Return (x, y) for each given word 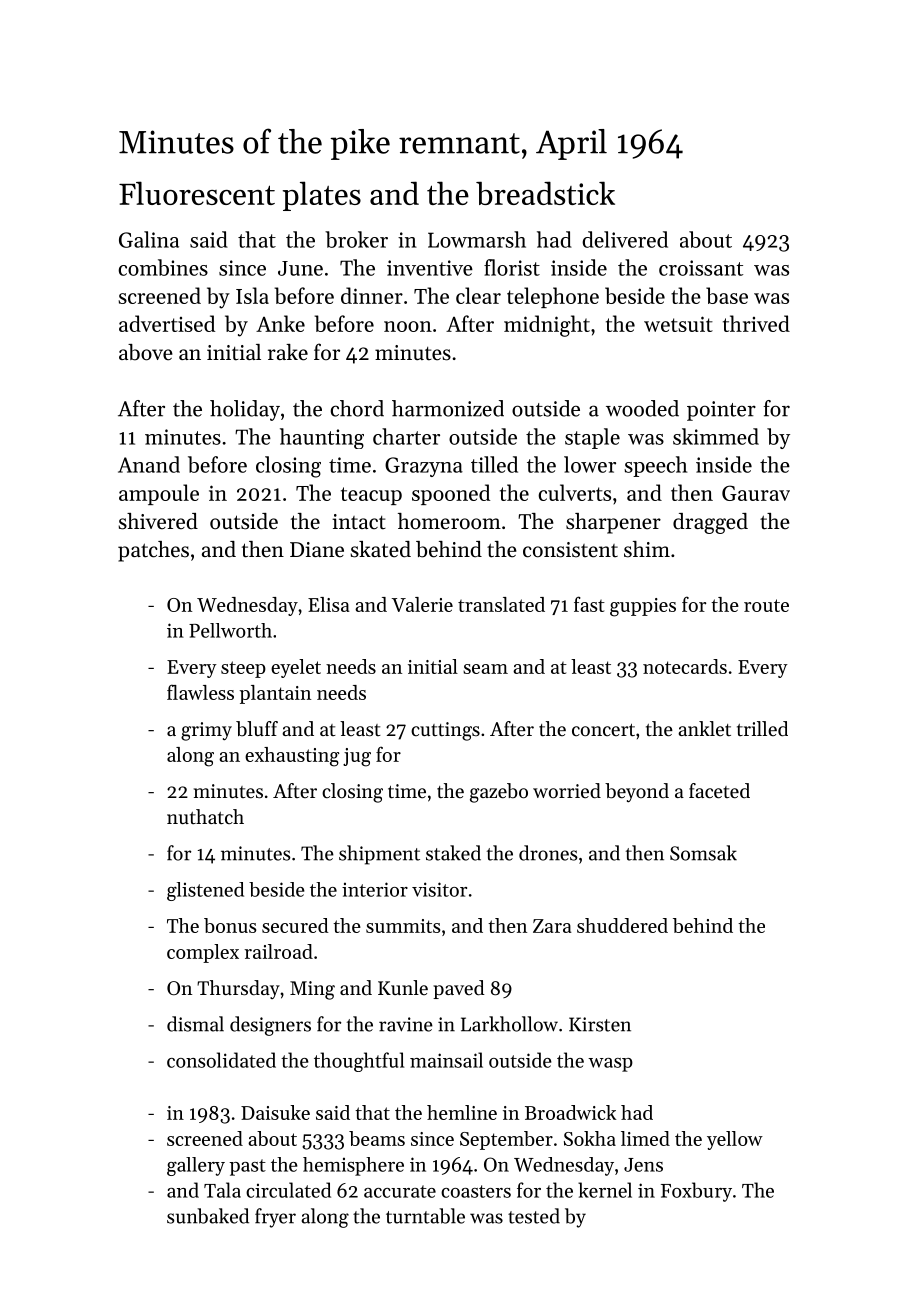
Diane (317, 550)
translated (501, 604)
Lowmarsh (477, 239)
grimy (206, 731)
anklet (704, 729)
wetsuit (678, 324)
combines (163, 267)
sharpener (613, 523)
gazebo (499, 793)
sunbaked (208, 1216)
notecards (685, 666)
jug (357, 757)
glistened (205, 891)
